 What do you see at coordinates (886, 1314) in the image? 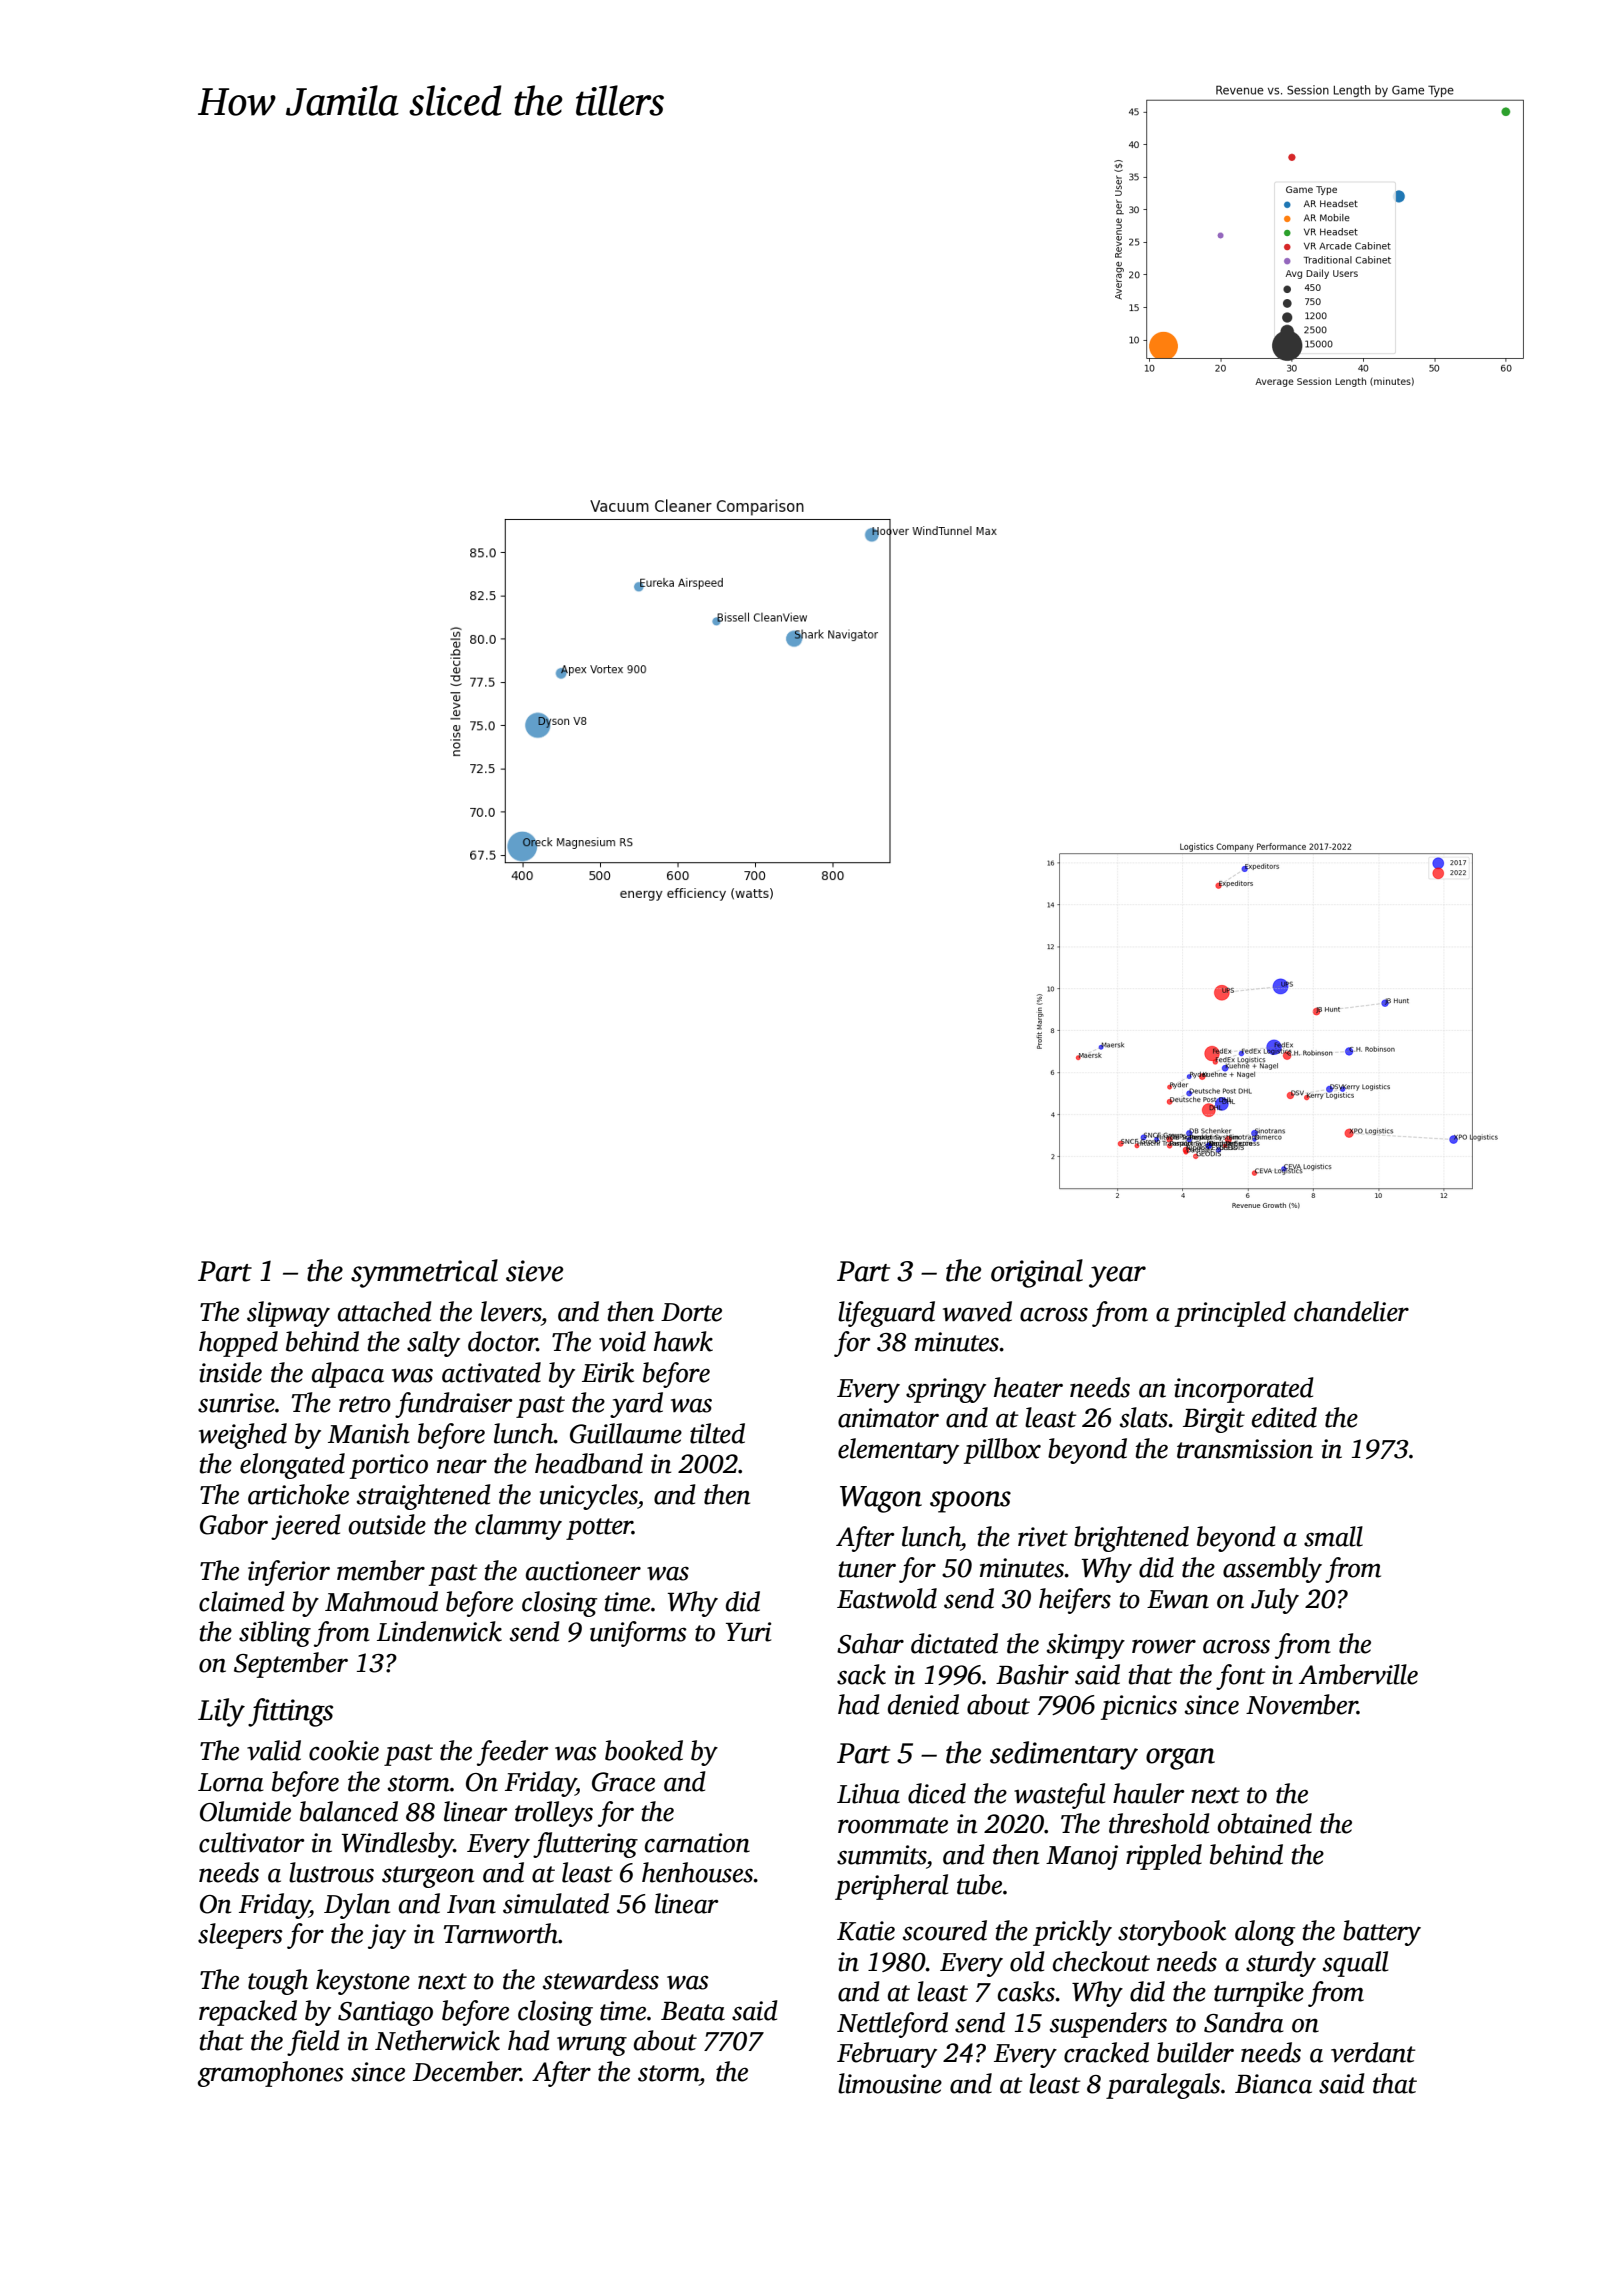
I see `lifeguard` at bounding box center [886, 1314].
